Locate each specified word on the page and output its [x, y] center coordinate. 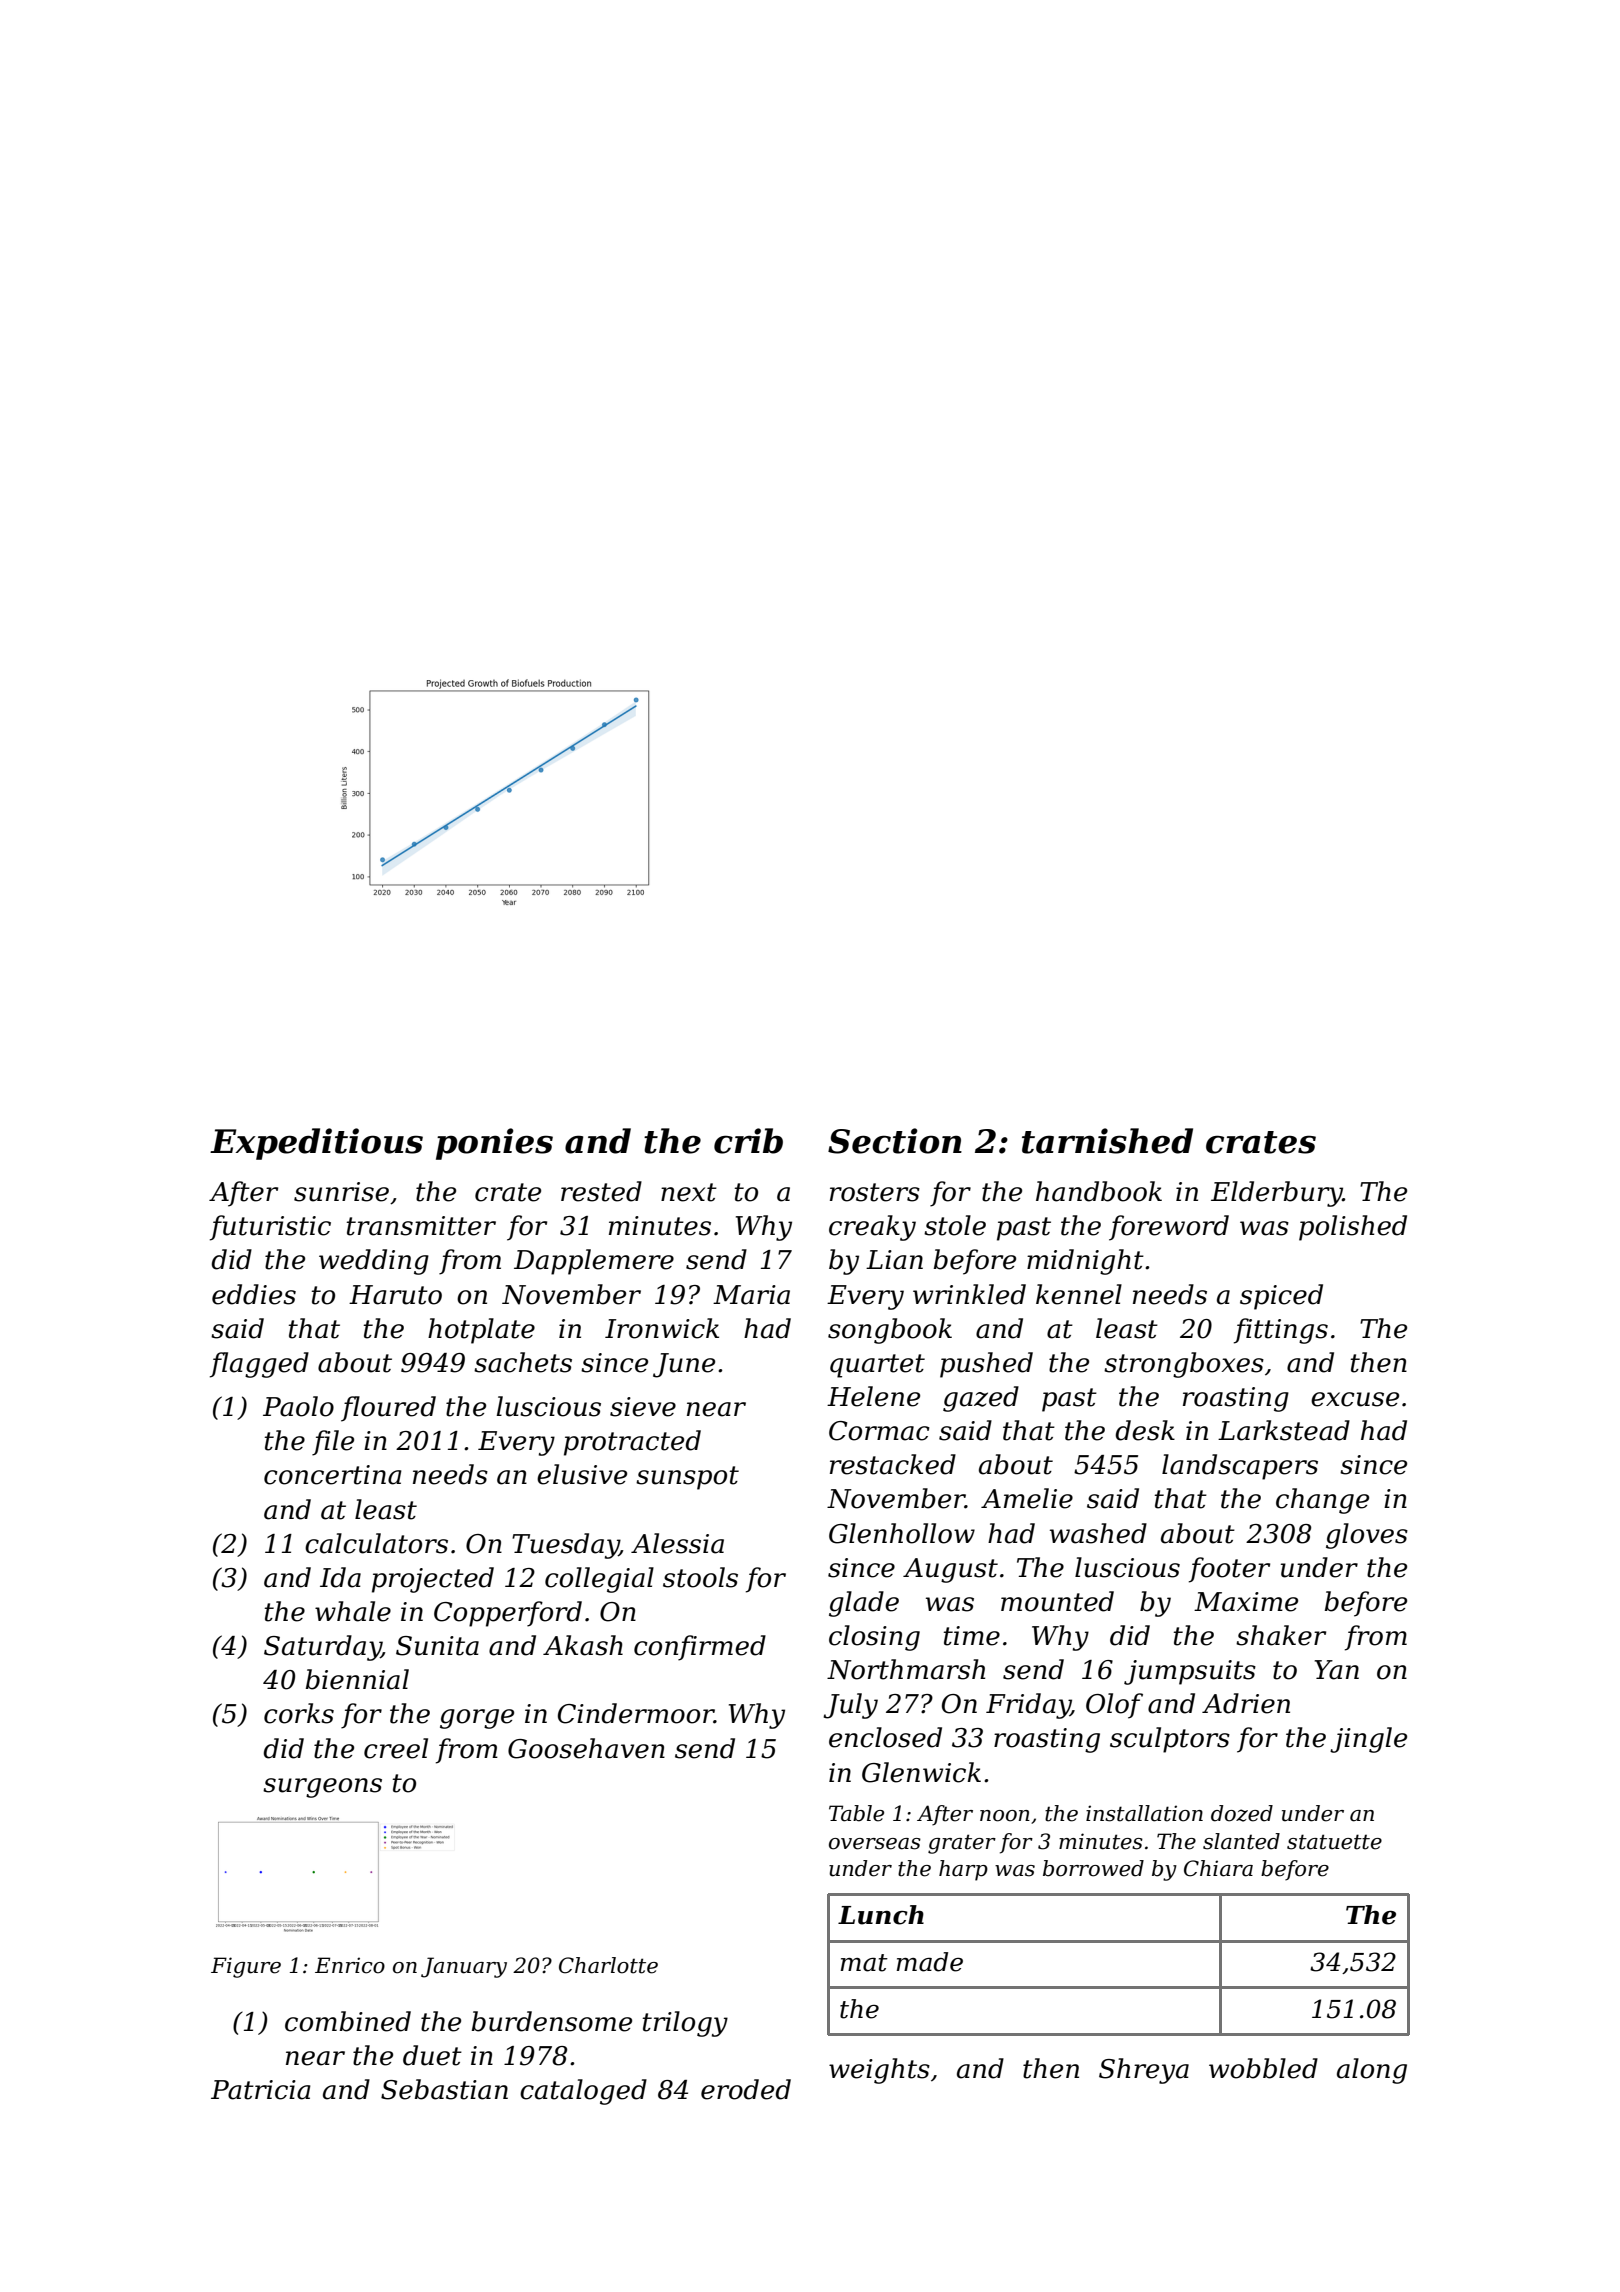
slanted [1241, 1841]
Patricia [261, 2090]
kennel [1079, 1294]
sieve [643, 1407]
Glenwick [921, 1772]
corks [299, 1713]
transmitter [421, 1226]
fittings [1281, 1331]
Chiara [1218, 1868]
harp [963, 1870]
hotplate [481, 1331]
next [689, 1192]
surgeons [322, 1788]
